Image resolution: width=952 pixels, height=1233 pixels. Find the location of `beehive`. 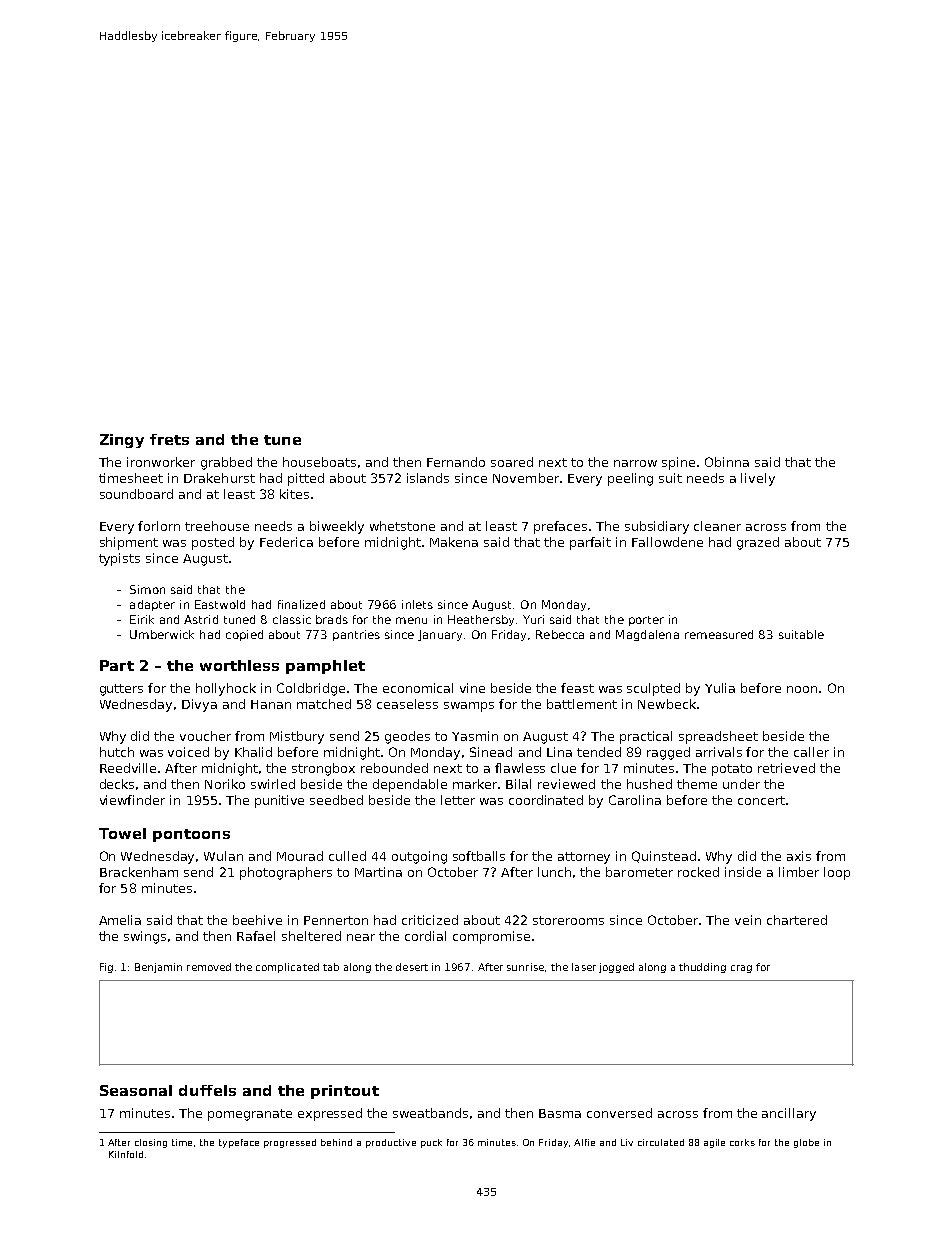

beehive is located at coordinates (257, 920).
